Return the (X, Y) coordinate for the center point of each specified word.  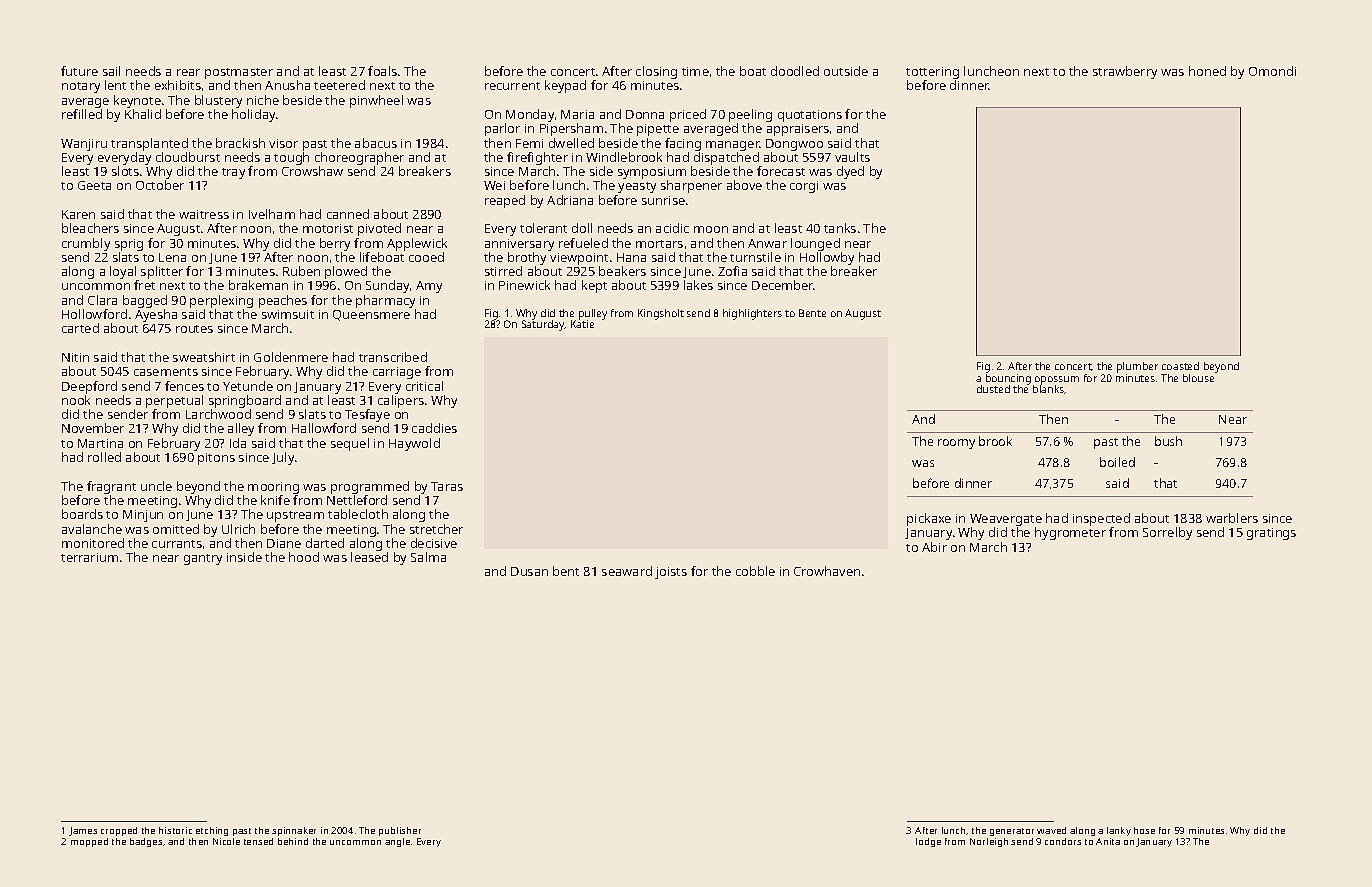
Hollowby (827, 258)
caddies (434, 428)
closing (656, 72)
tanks (840, 228)
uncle (156, 486)
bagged (145, 301)
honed (1207, 71)
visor (283, 143)
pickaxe (929, 519)
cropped (119, 831)
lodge (928, 842)
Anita (1108, 841)
